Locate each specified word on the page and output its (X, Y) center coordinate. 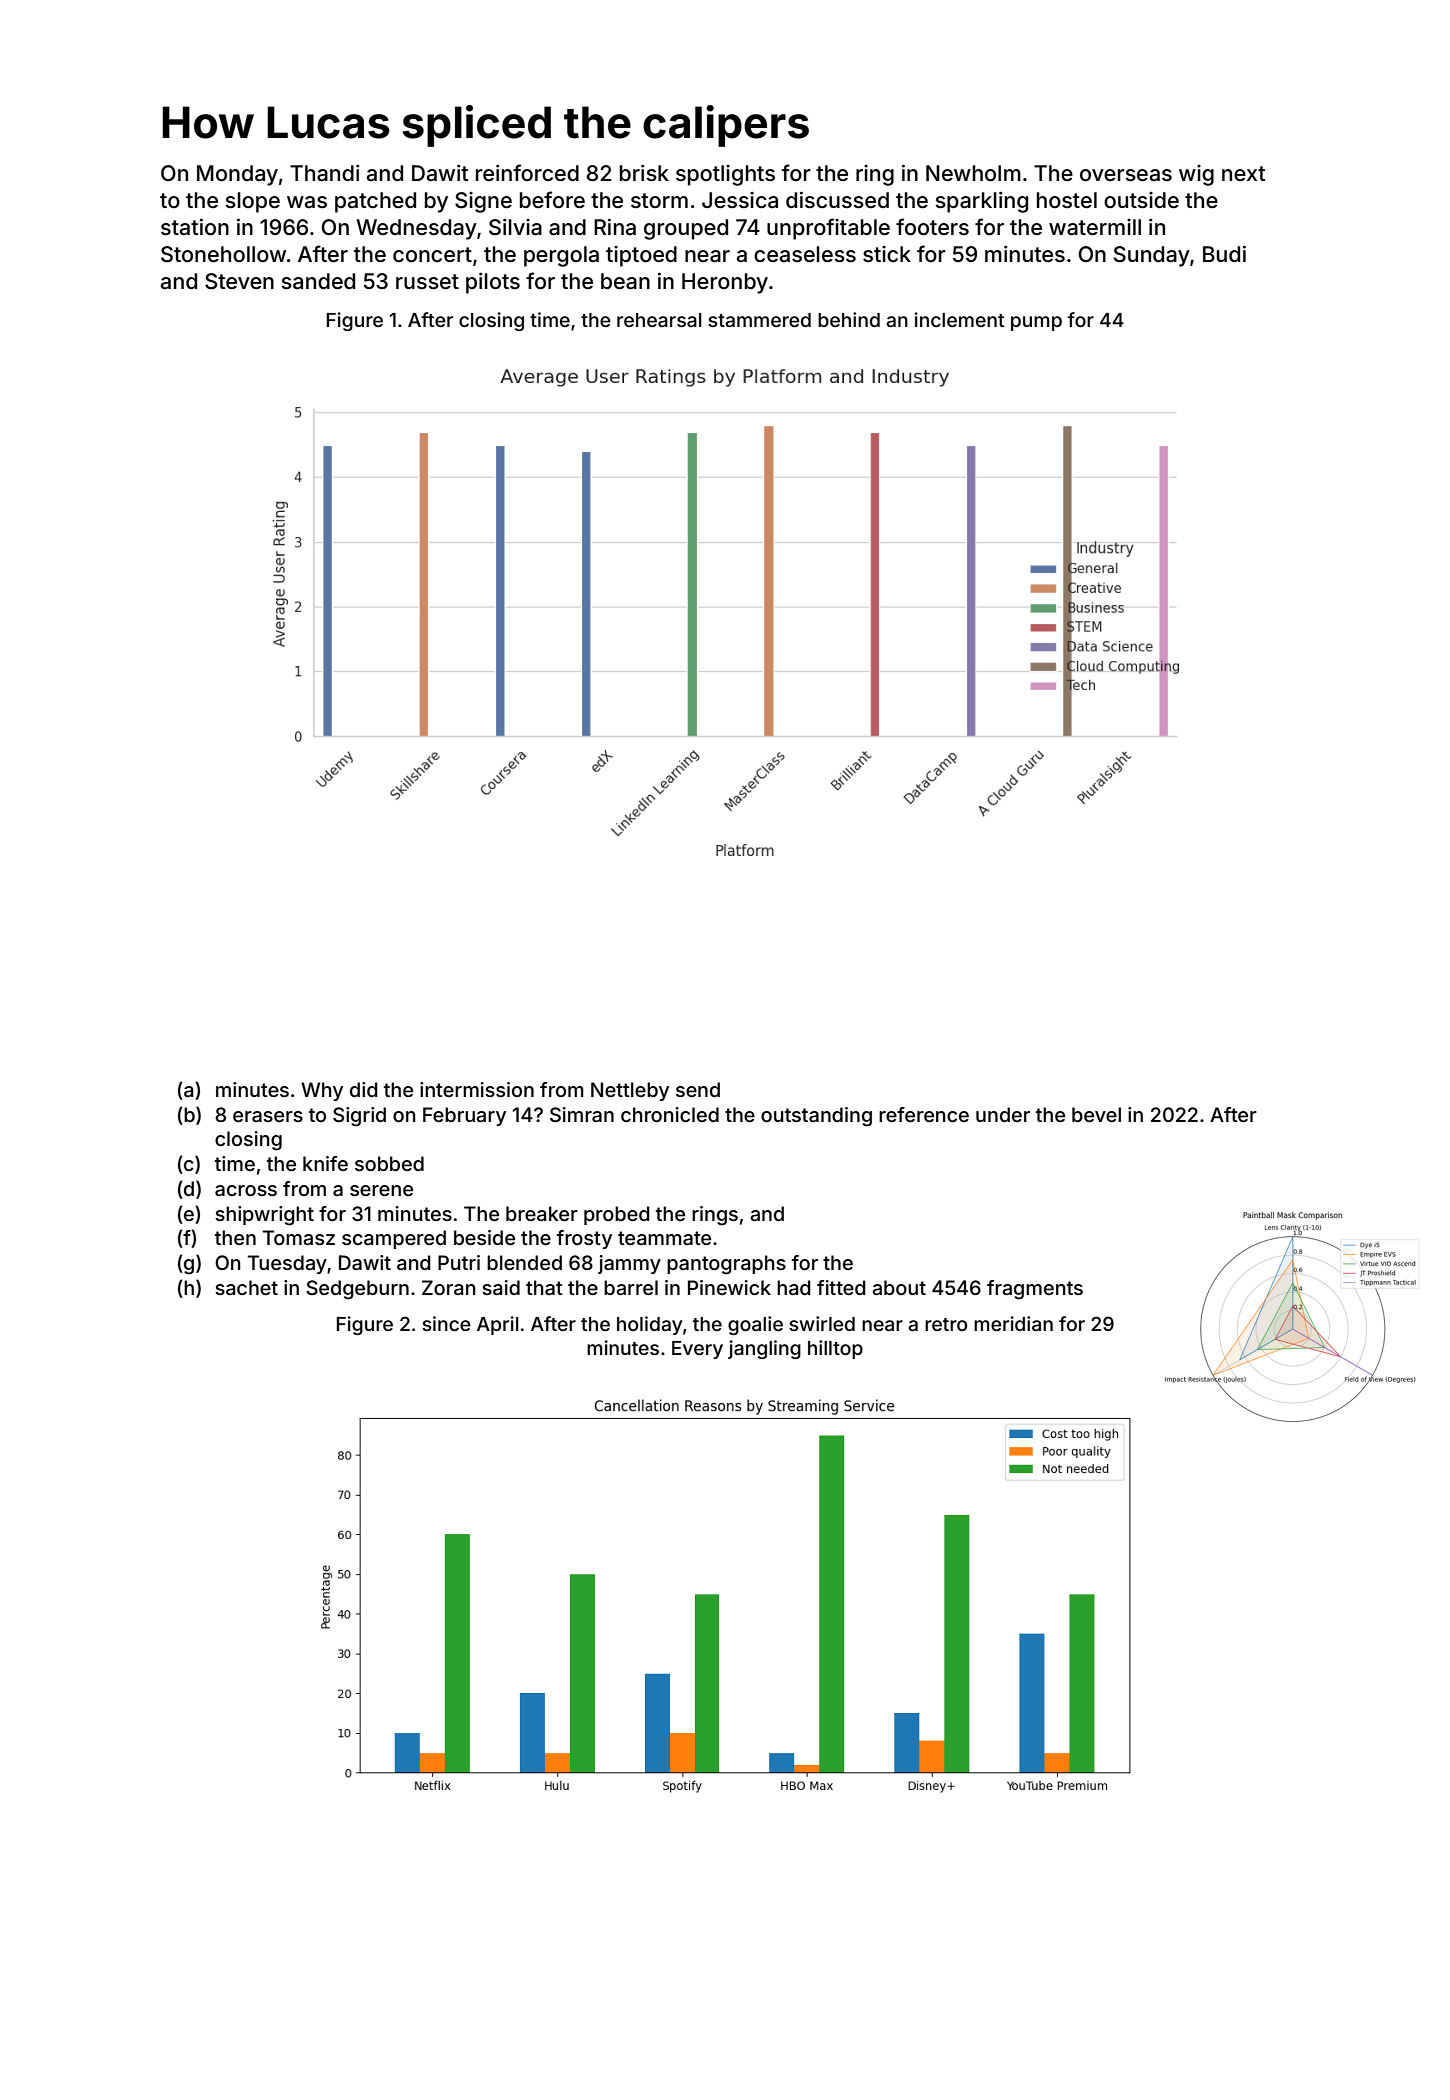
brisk (644, 173)
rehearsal (659, 320)
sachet (246, 1287)
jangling (764, 1349)
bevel (1096, 1114)
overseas (1126, 175)
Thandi (324, 173)
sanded (318, 281)
